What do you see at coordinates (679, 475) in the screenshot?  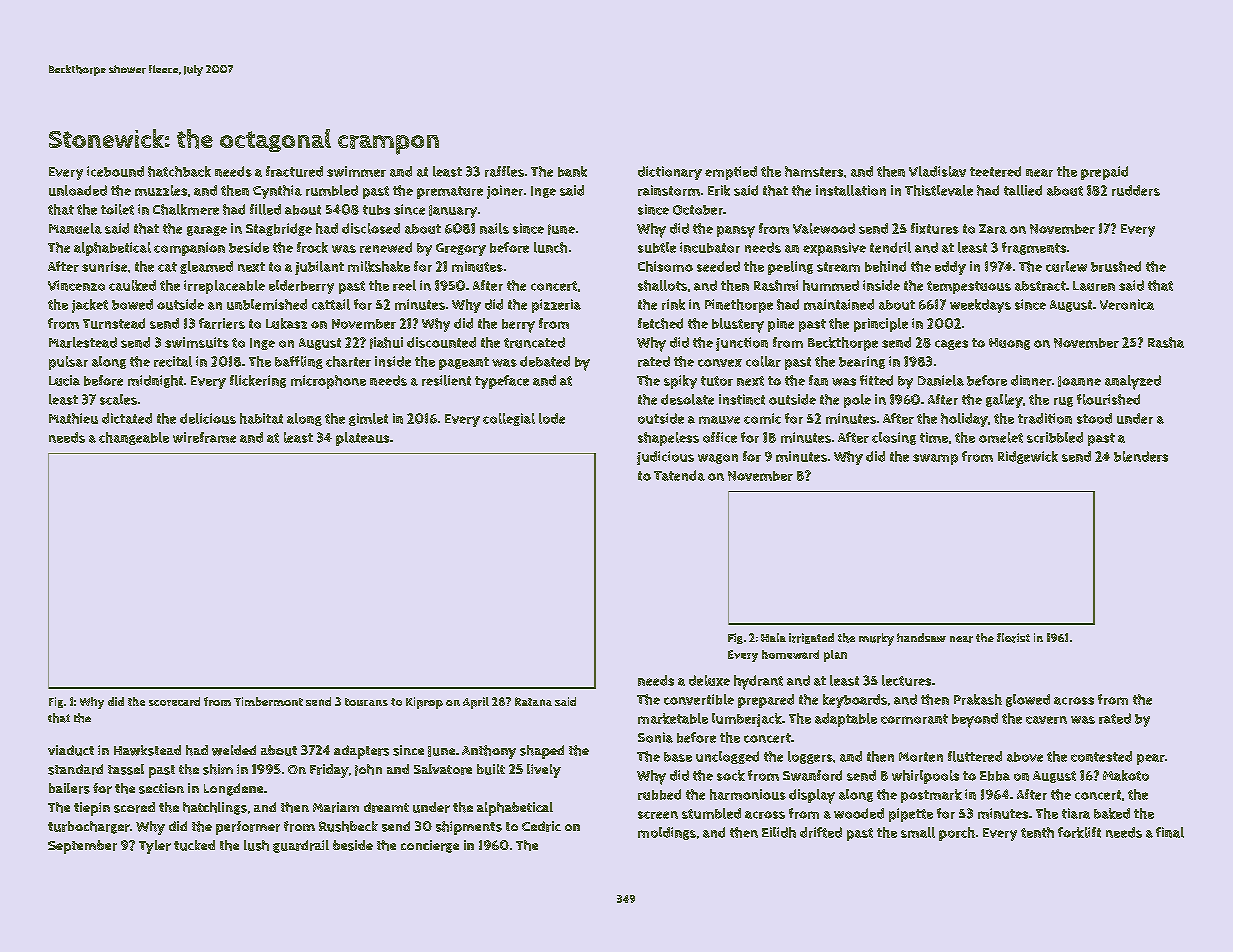 I see `Tatenda` at bounding box center [679, 475].
